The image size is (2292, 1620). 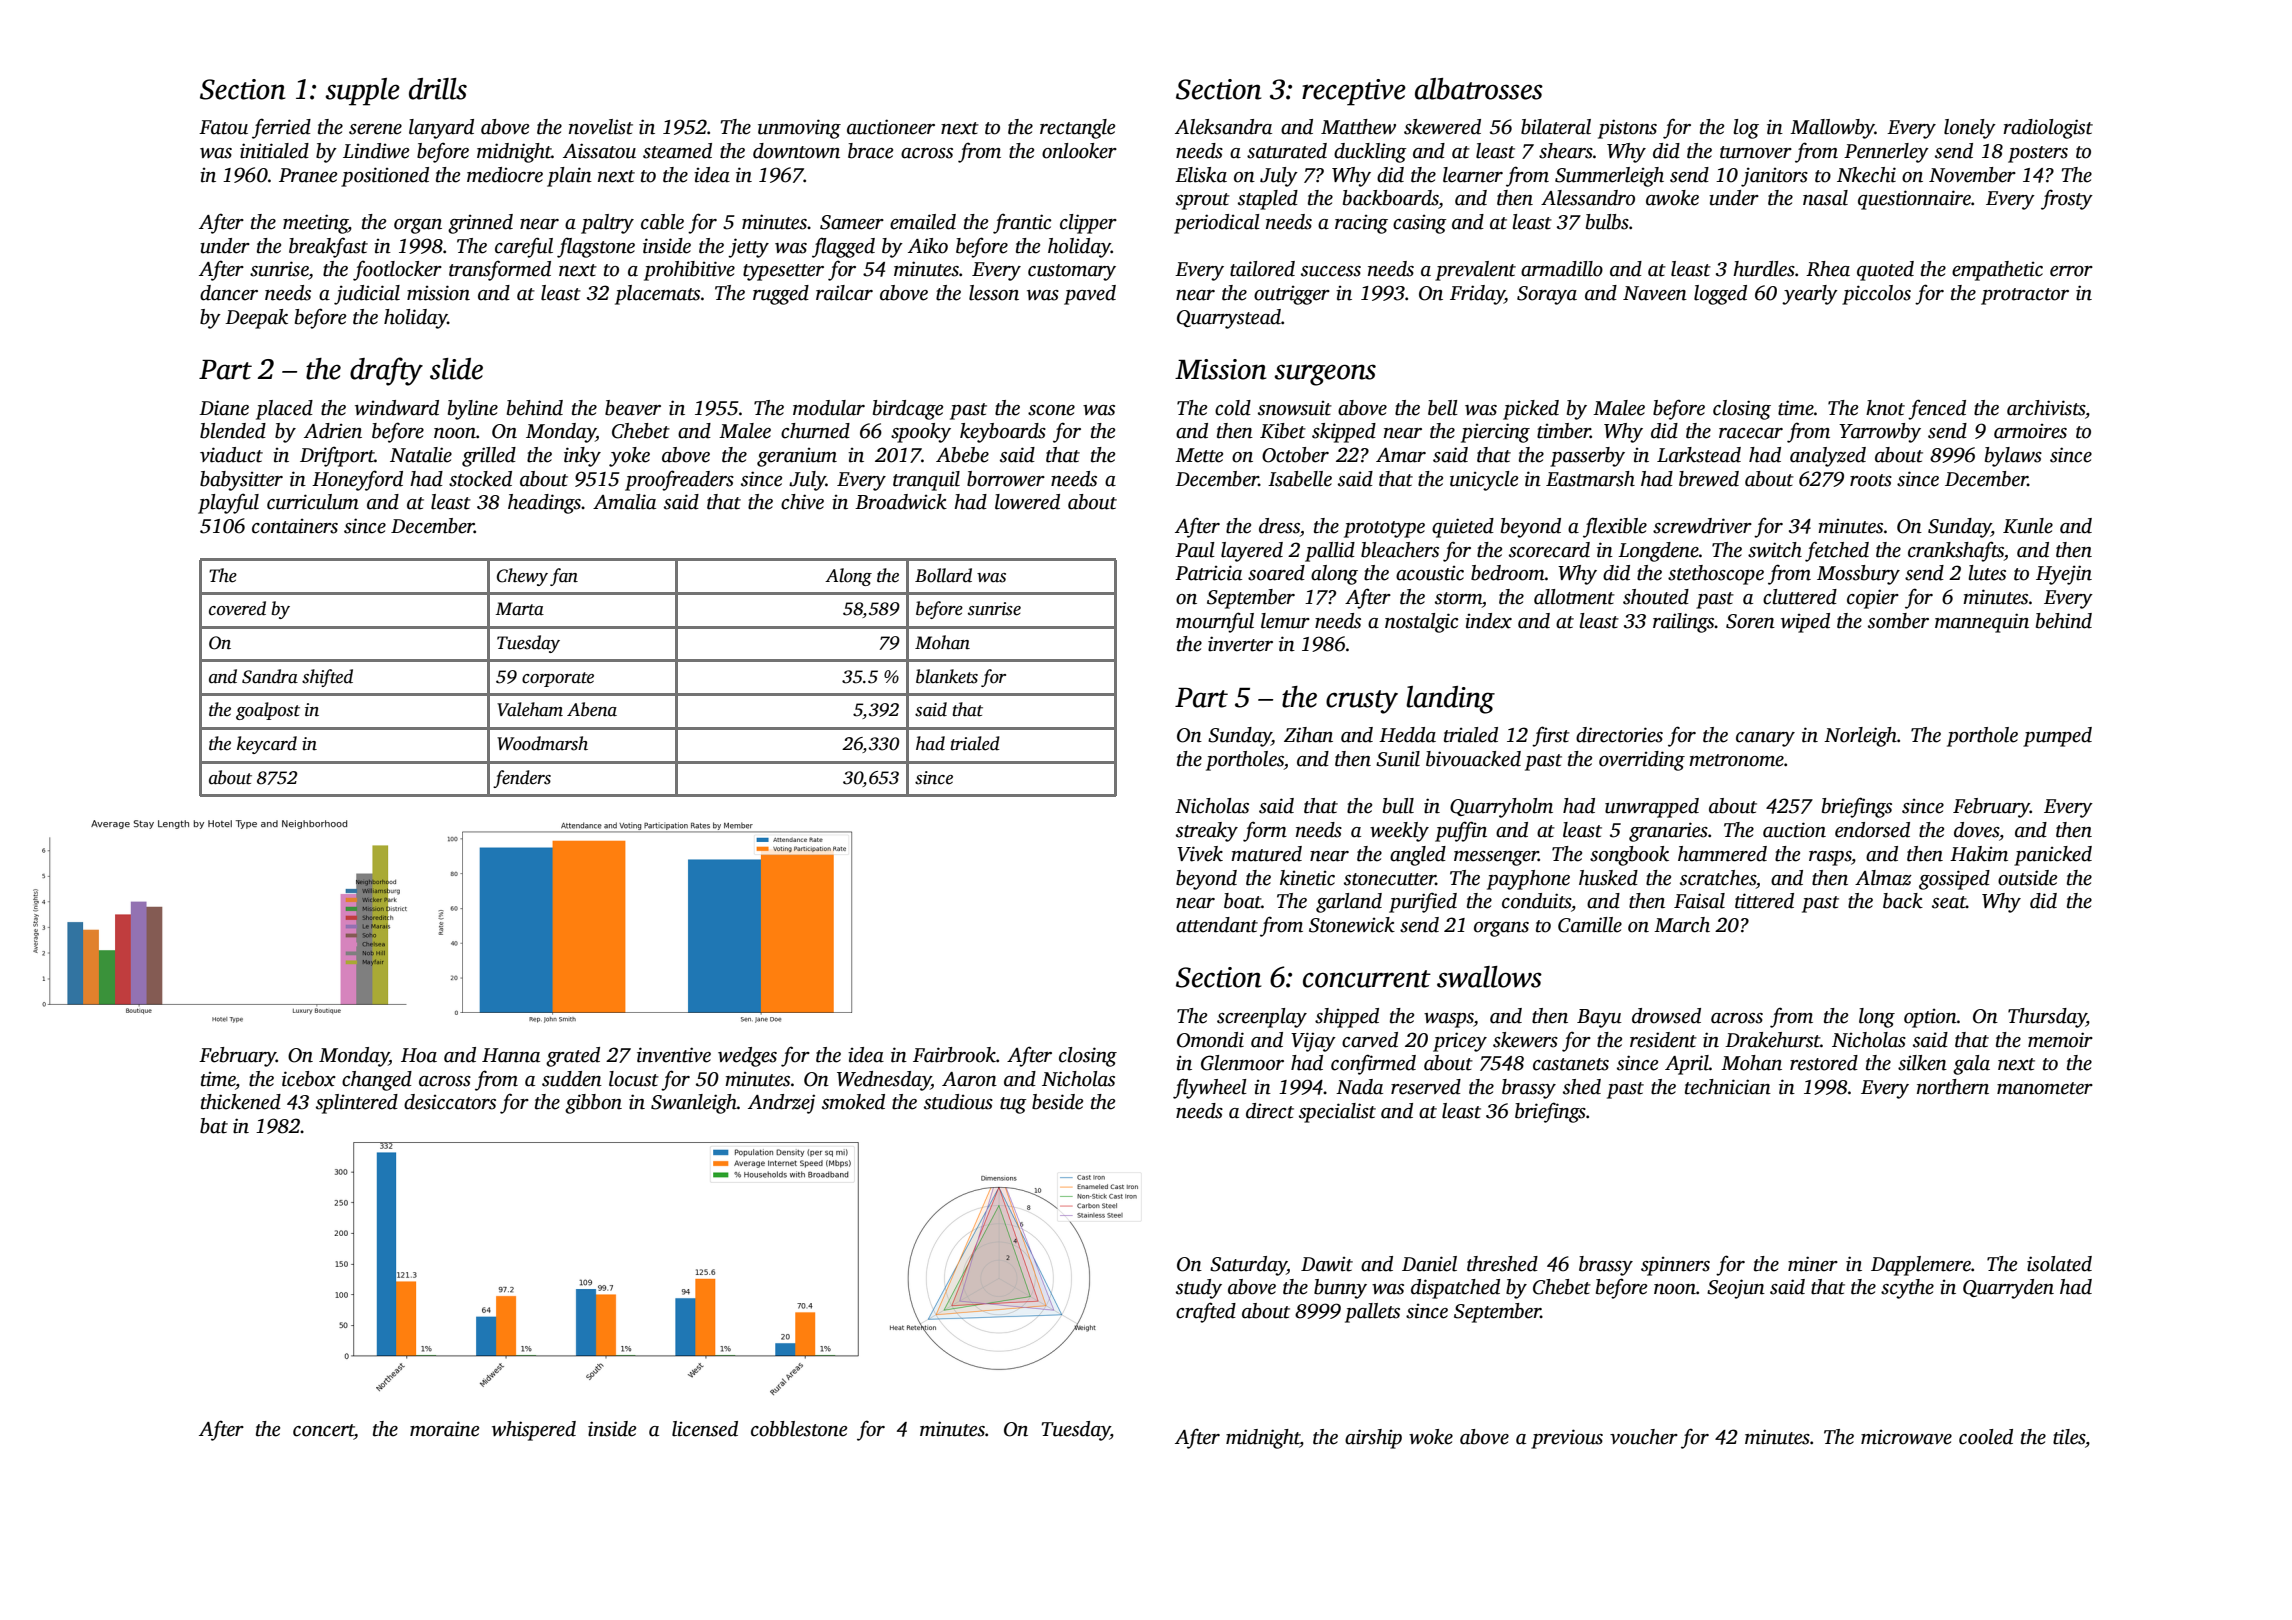 I want to click on northern, so click(x=1953, y=1087).
